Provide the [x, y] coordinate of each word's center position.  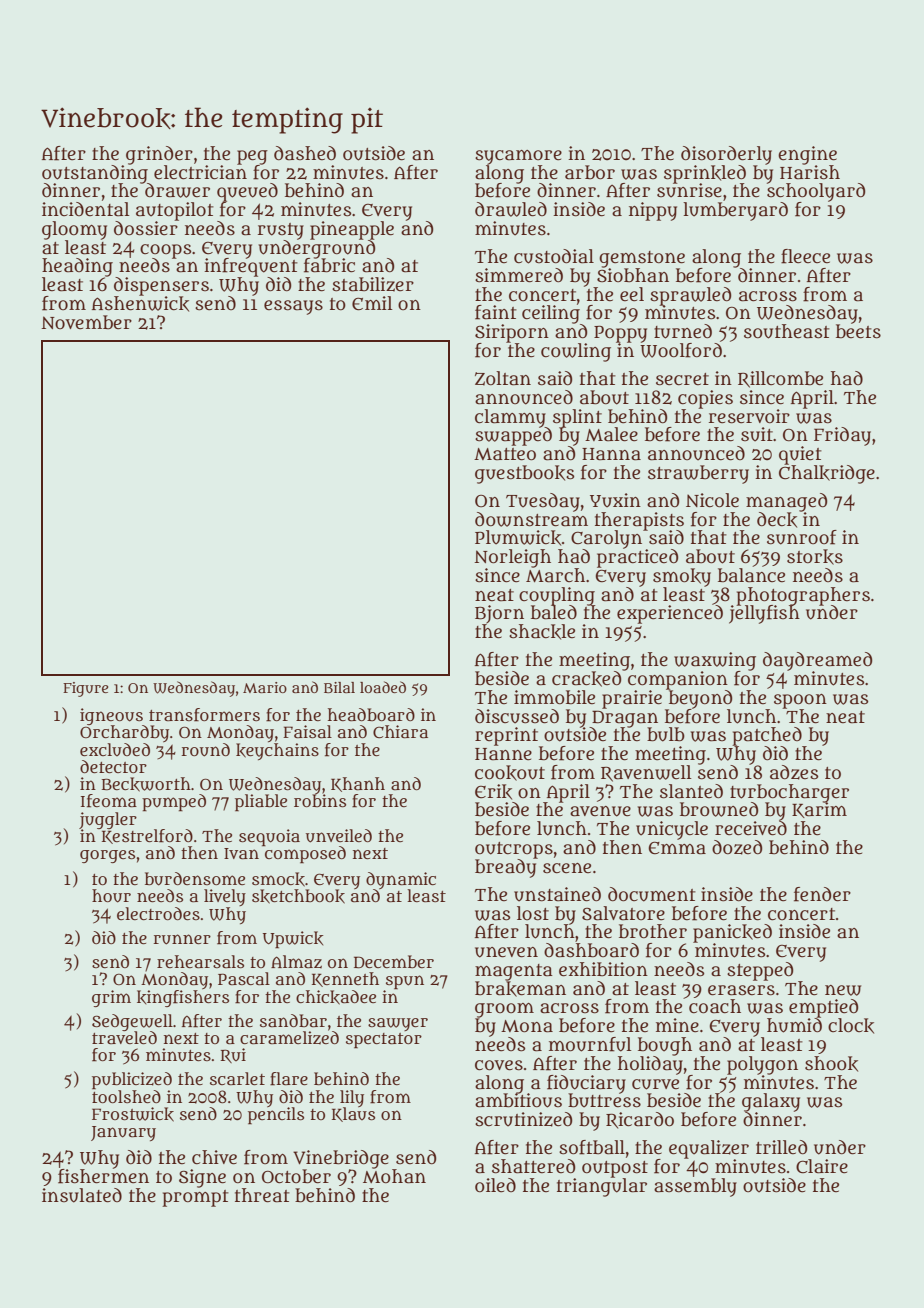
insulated [82, 1195]
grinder [159, 155]
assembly [695, 1187]
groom [504, 1010]
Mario [265, 687]
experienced [670, 614]
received [751, 828]
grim [111, 998]
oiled [495, 1185]
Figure [85, 689]
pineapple [352, 230]
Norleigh [512, 558]
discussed [517, 716]
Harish [810, 172]
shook [831, 1064]
